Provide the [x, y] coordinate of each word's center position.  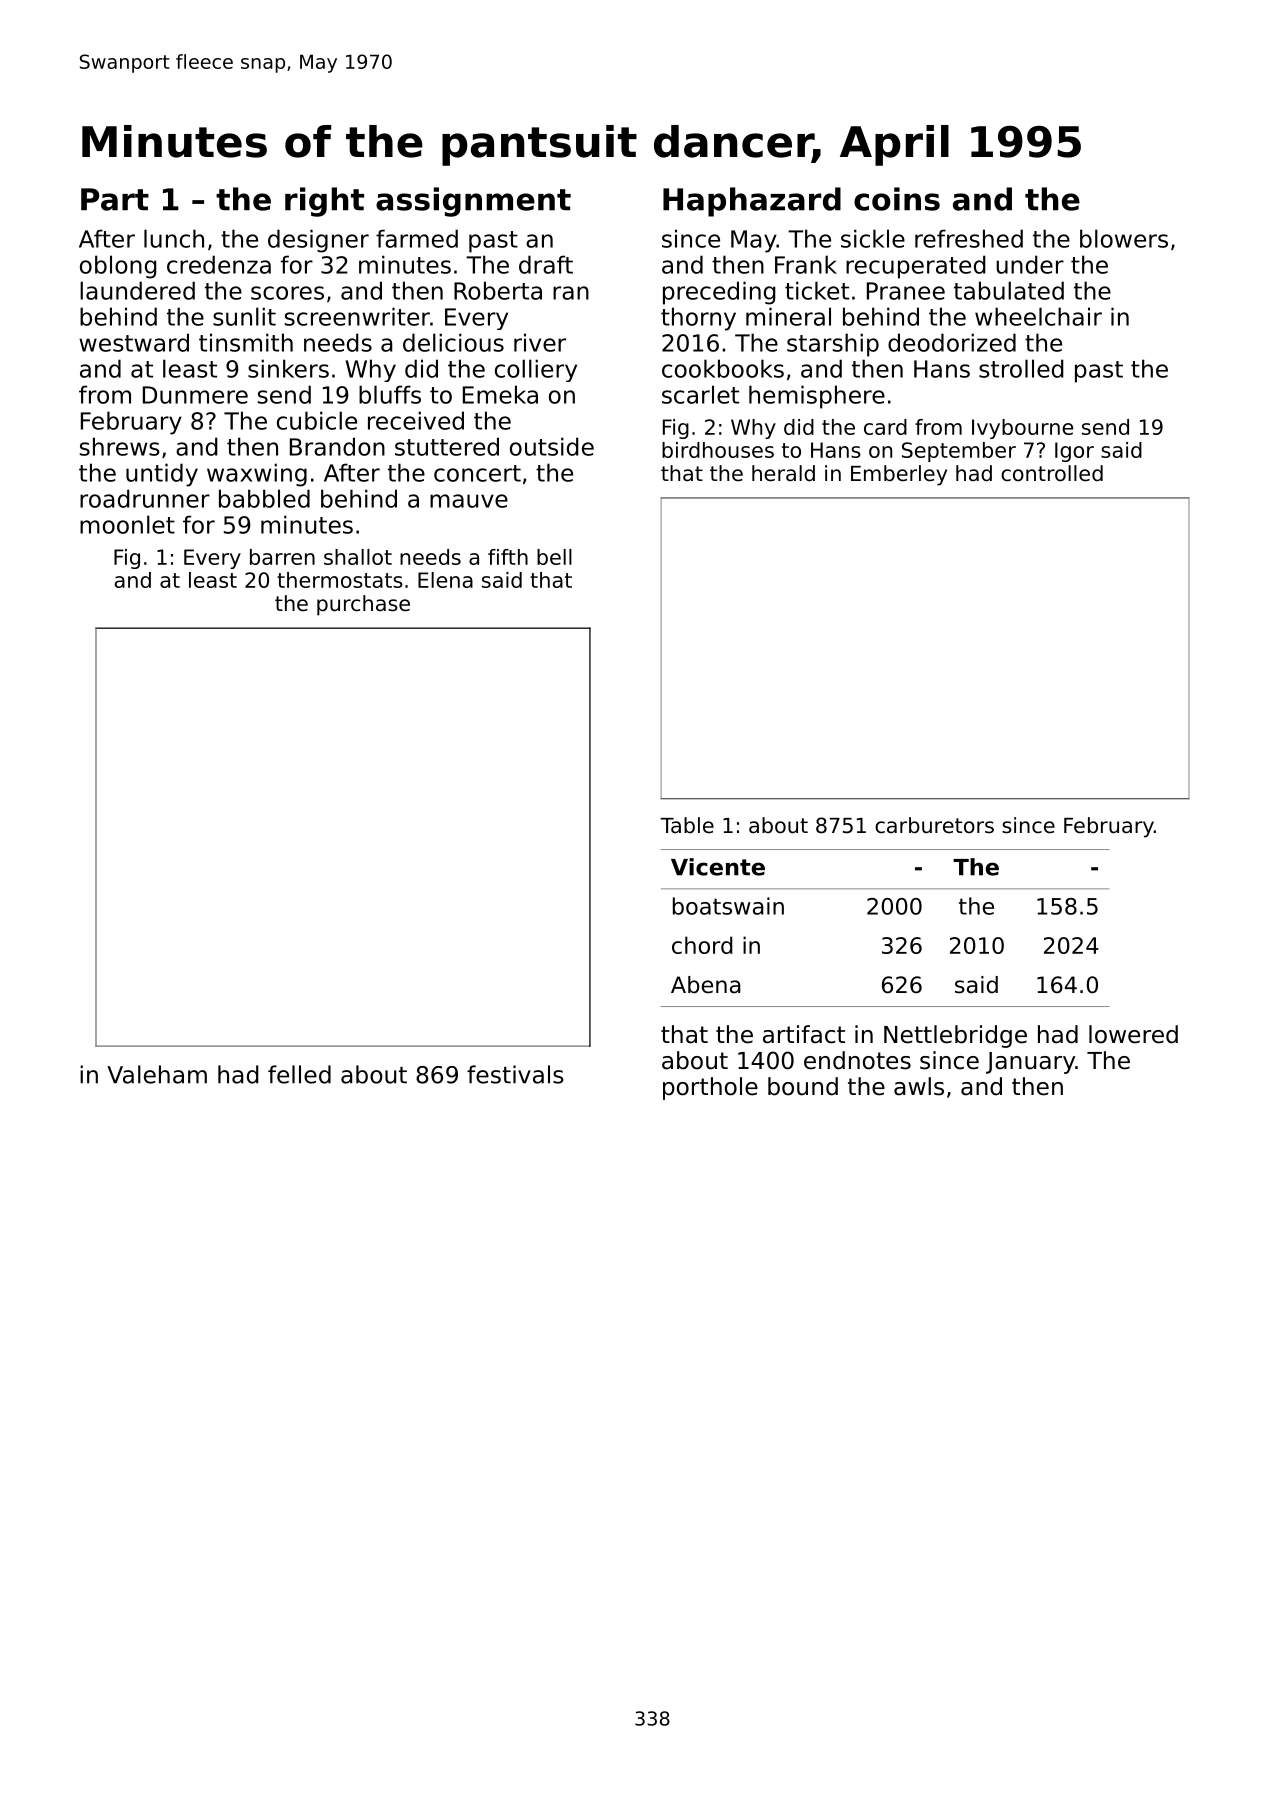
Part [115, 199]
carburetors [934, 825]
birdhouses [718, 450]
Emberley [899, 475]
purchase [363, 605]
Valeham [157, 1074]
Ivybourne [1022, 429]
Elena [445, 580]
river [540, 342]
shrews [120, 446]
